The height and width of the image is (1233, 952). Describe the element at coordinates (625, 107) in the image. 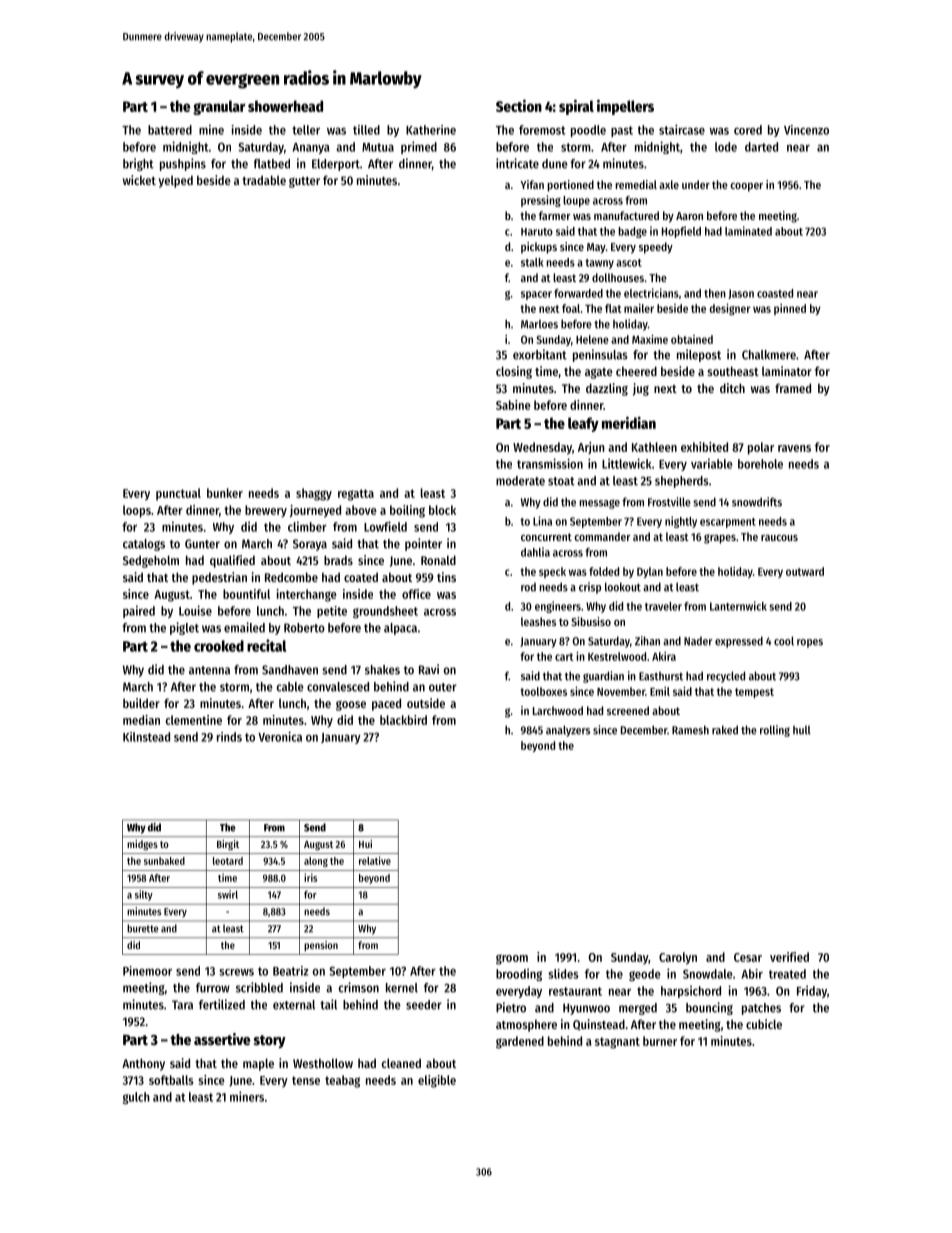

I see `impellers` at that location.
